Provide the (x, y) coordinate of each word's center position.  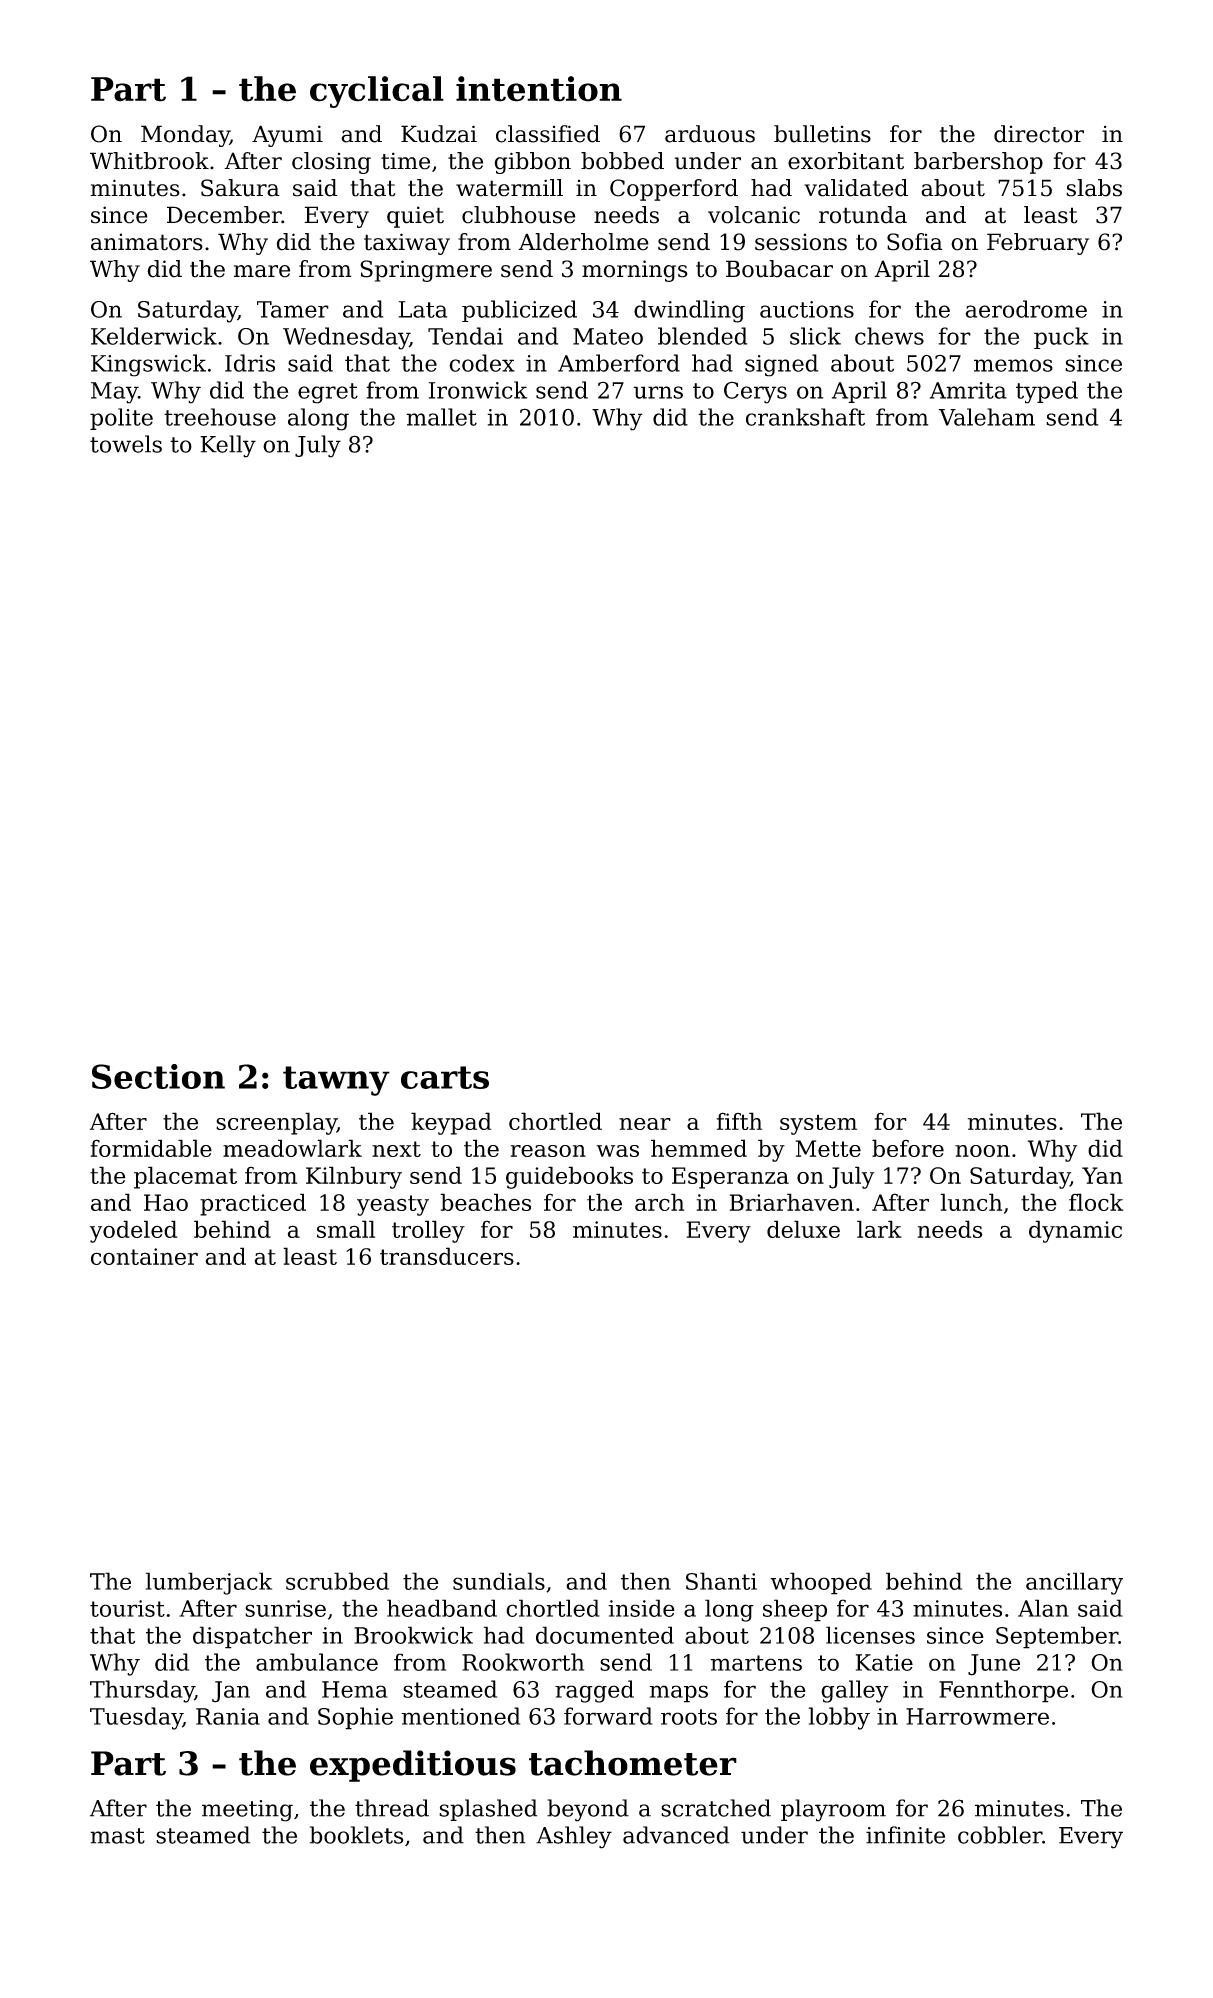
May (114, 393)
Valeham (987, 417)
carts (445, 1077)
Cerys (755, 393)
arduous (710, 134)
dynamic (1075, 1231)
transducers (447, 1256)
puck (1061, 338)
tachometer (633, 1763)
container (144, 1256)
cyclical (377, 92)
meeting (247, 1811)
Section (158, 1076)
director (1039, 134)
